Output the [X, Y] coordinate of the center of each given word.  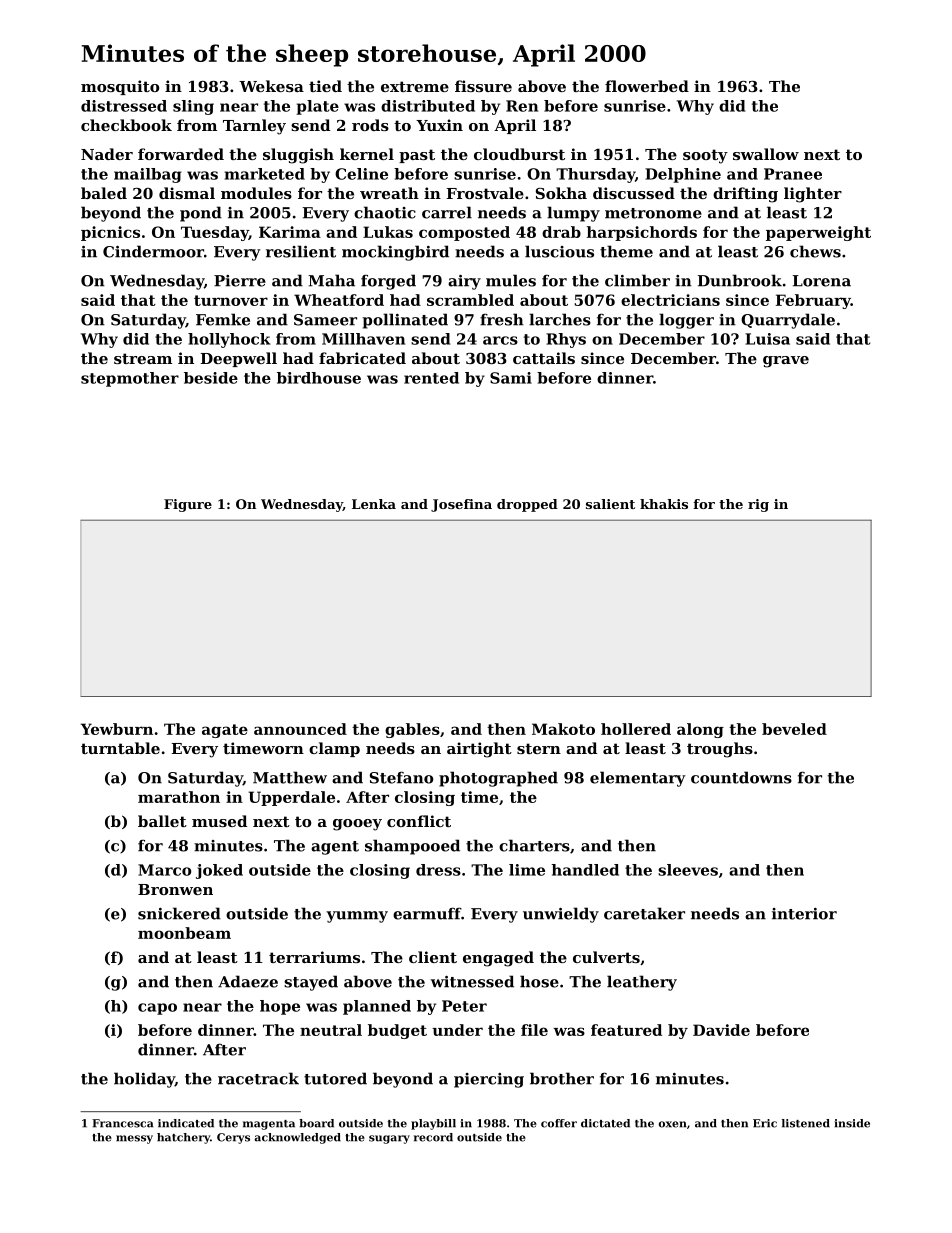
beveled [794, 729]
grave [786, 362]
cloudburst [519, 154]
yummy [357, 917]
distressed [124, 106]
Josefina [461, 505]
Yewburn [117, 729]
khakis [664, 504]
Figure [188, 505]
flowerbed [647, 86]
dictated [605, 1123]
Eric [765, 1123]
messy [134, 1139]
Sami [511, 378]
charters [534, 845]
